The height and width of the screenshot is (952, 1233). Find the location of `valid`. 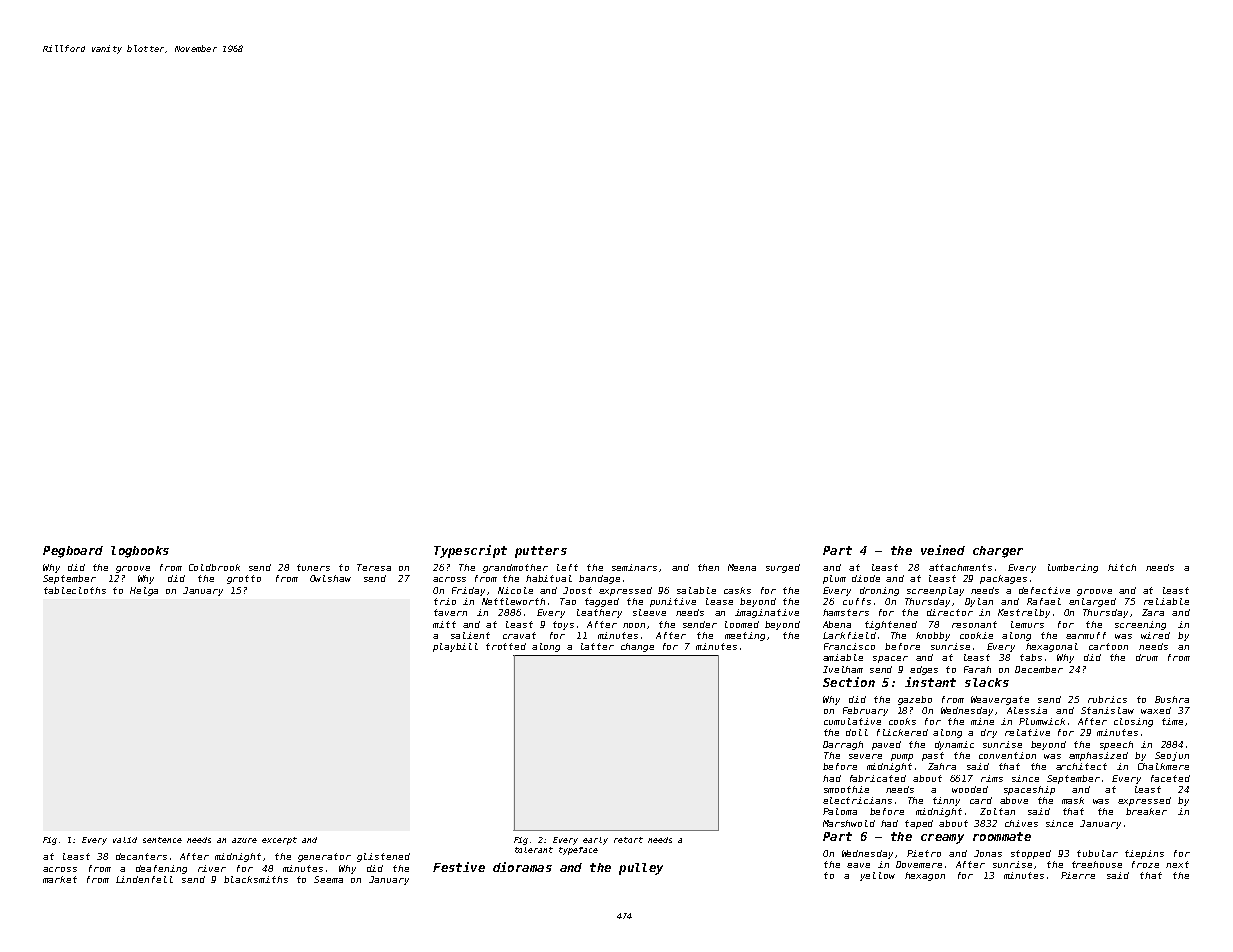

valid is located at coordinates (125, 840).
